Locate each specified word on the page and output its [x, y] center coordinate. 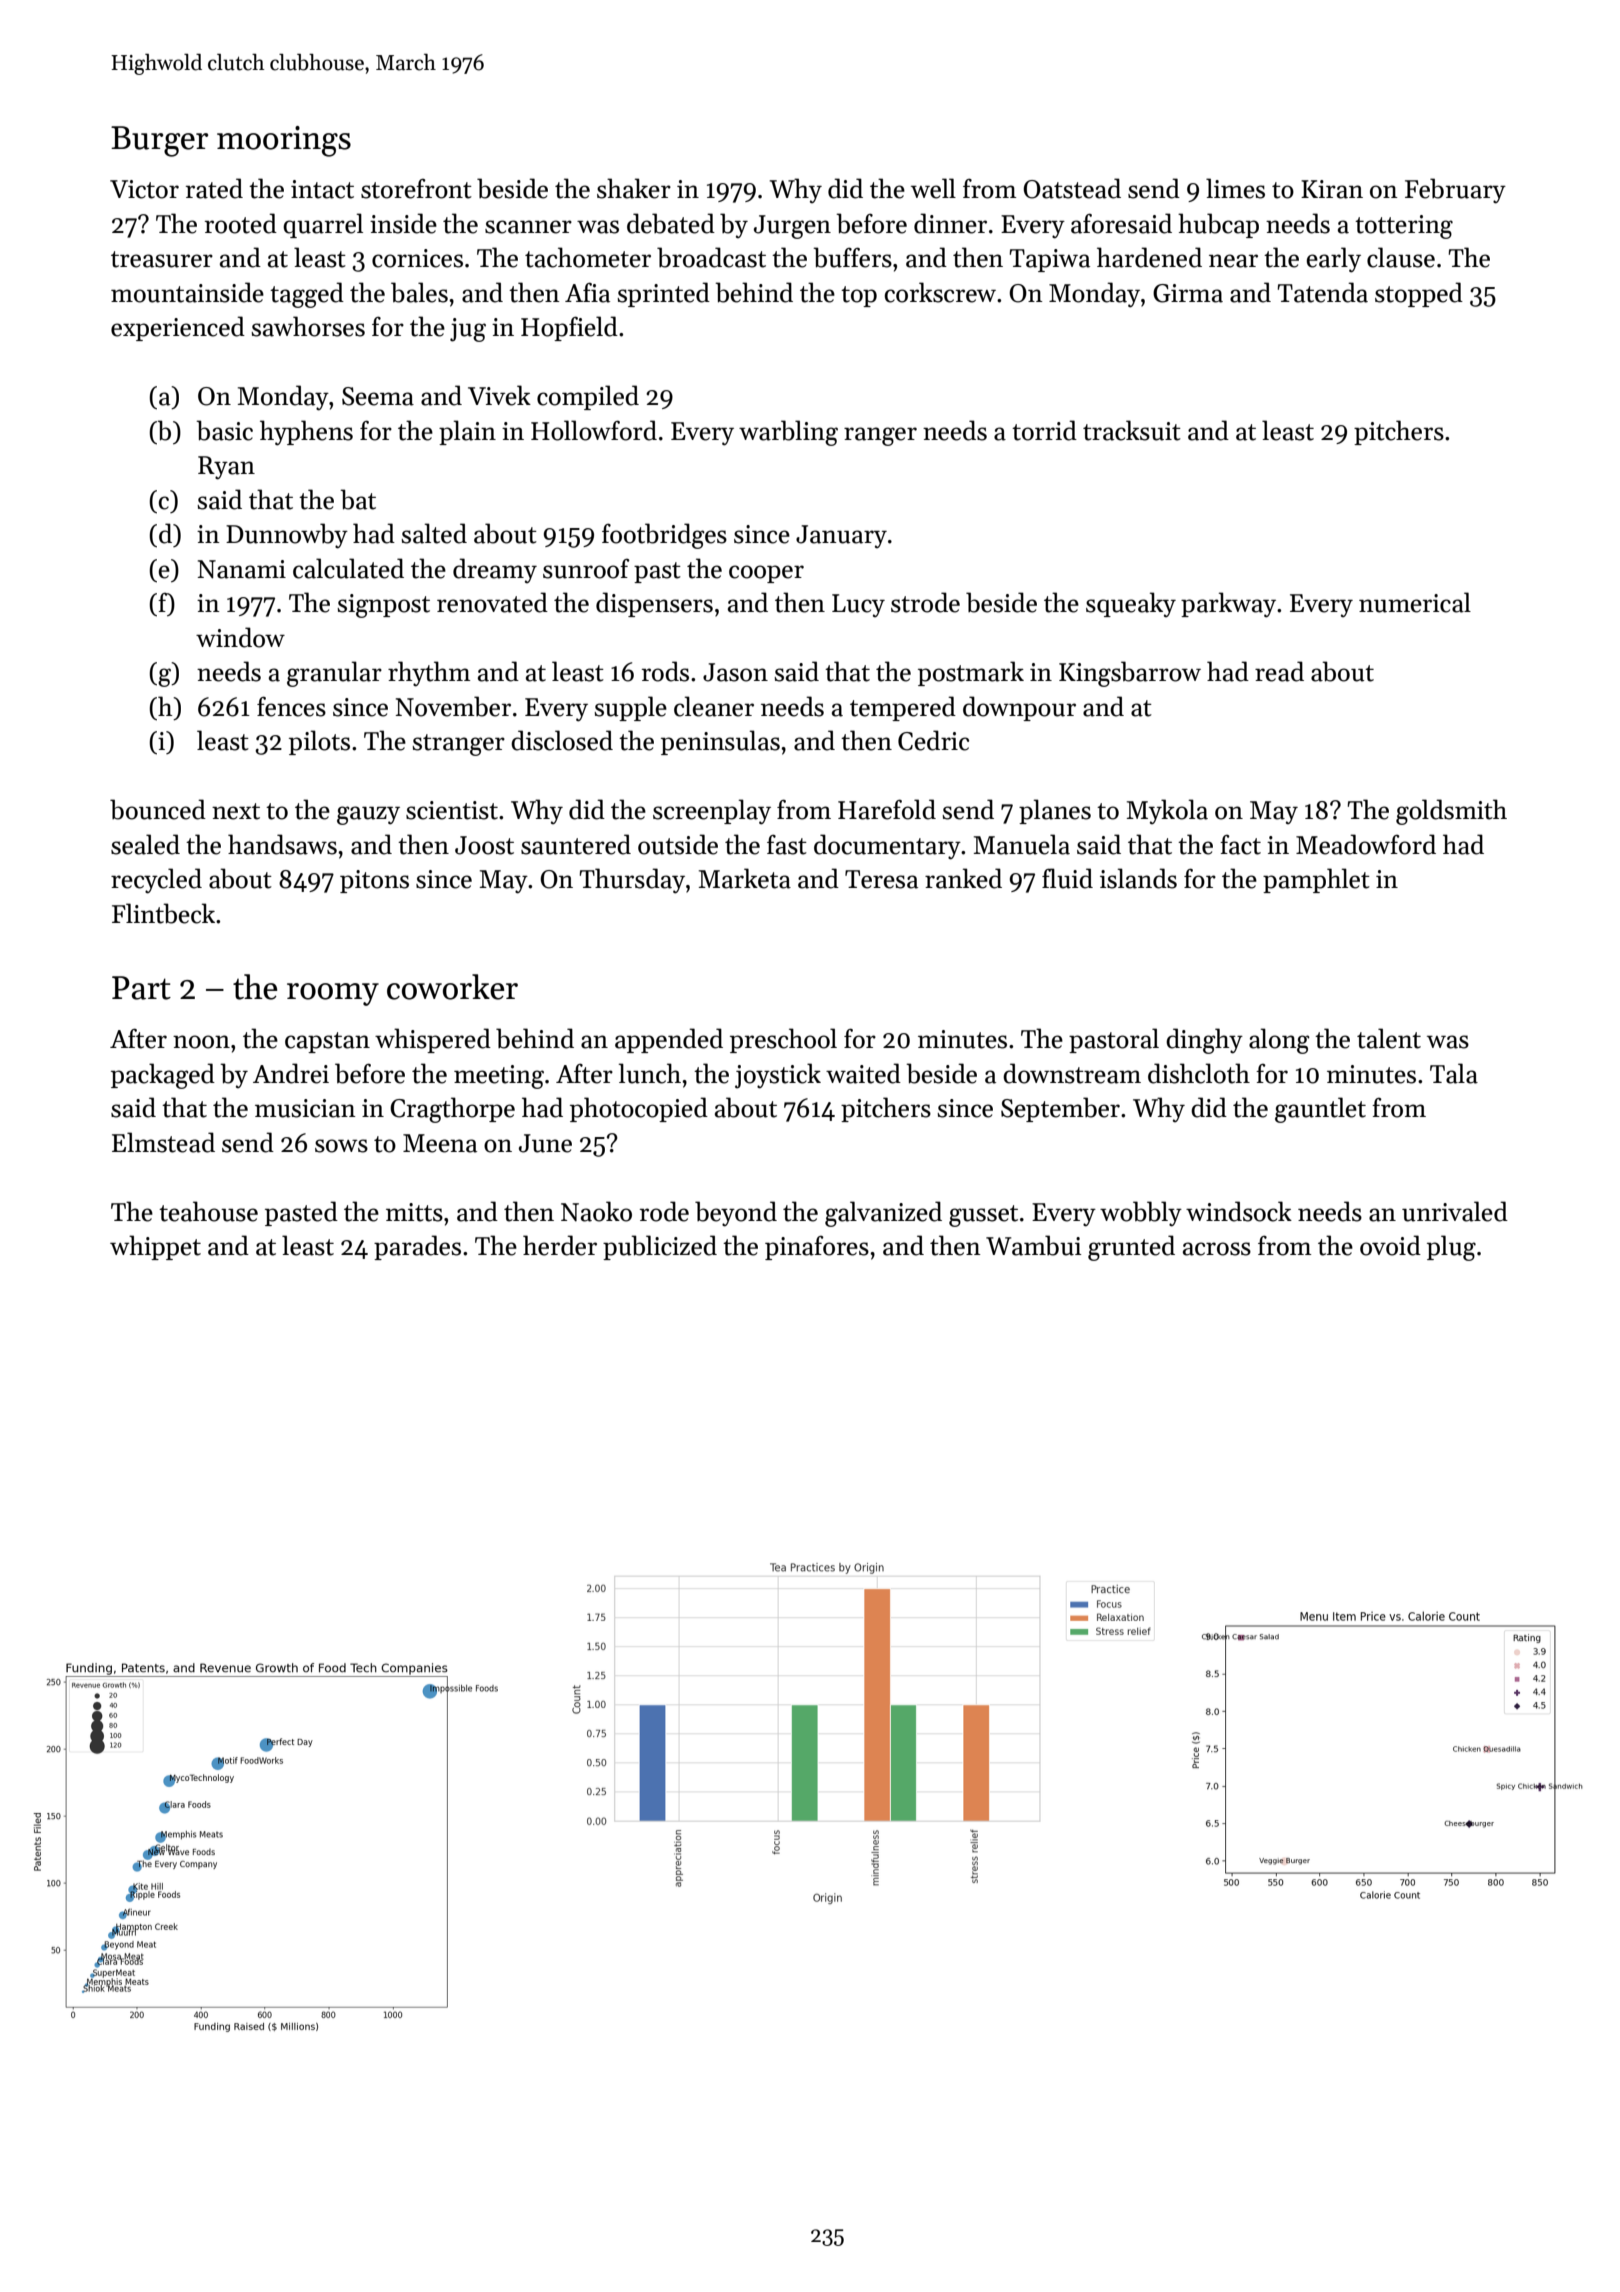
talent [1389, 1038]
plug [1451, 1248]
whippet [155, 1247]
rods [665, 671]
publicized [660, 1247]
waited [863, 1073]
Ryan [226, 468]
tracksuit [1132, 430]
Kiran [1332, 189]
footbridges [664, 536]
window [240, 637]
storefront [416, 189]
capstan [327, 1042]
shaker [634, 188]
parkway [1228, 605]
